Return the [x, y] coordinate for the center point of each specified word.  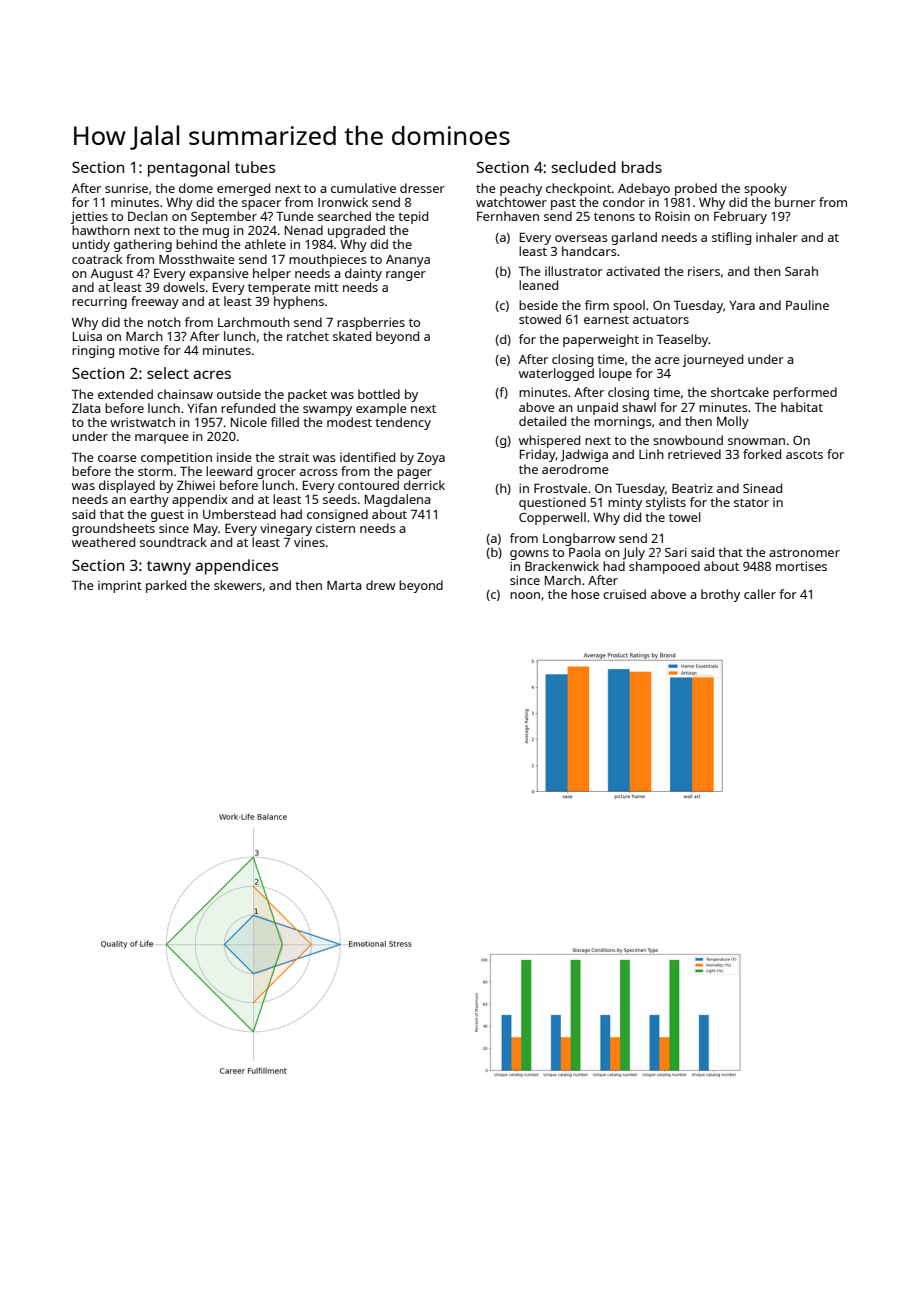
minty [625, 503]
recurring [99, 302]
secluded [583, 167]
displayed [127, 486]
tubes [255, 167]
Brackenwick [562, 566]
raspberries [371, 323]
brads [642, 167]
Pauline [807, 305]
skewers [238, 585]
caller [760, 594]
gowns [529, 555]
